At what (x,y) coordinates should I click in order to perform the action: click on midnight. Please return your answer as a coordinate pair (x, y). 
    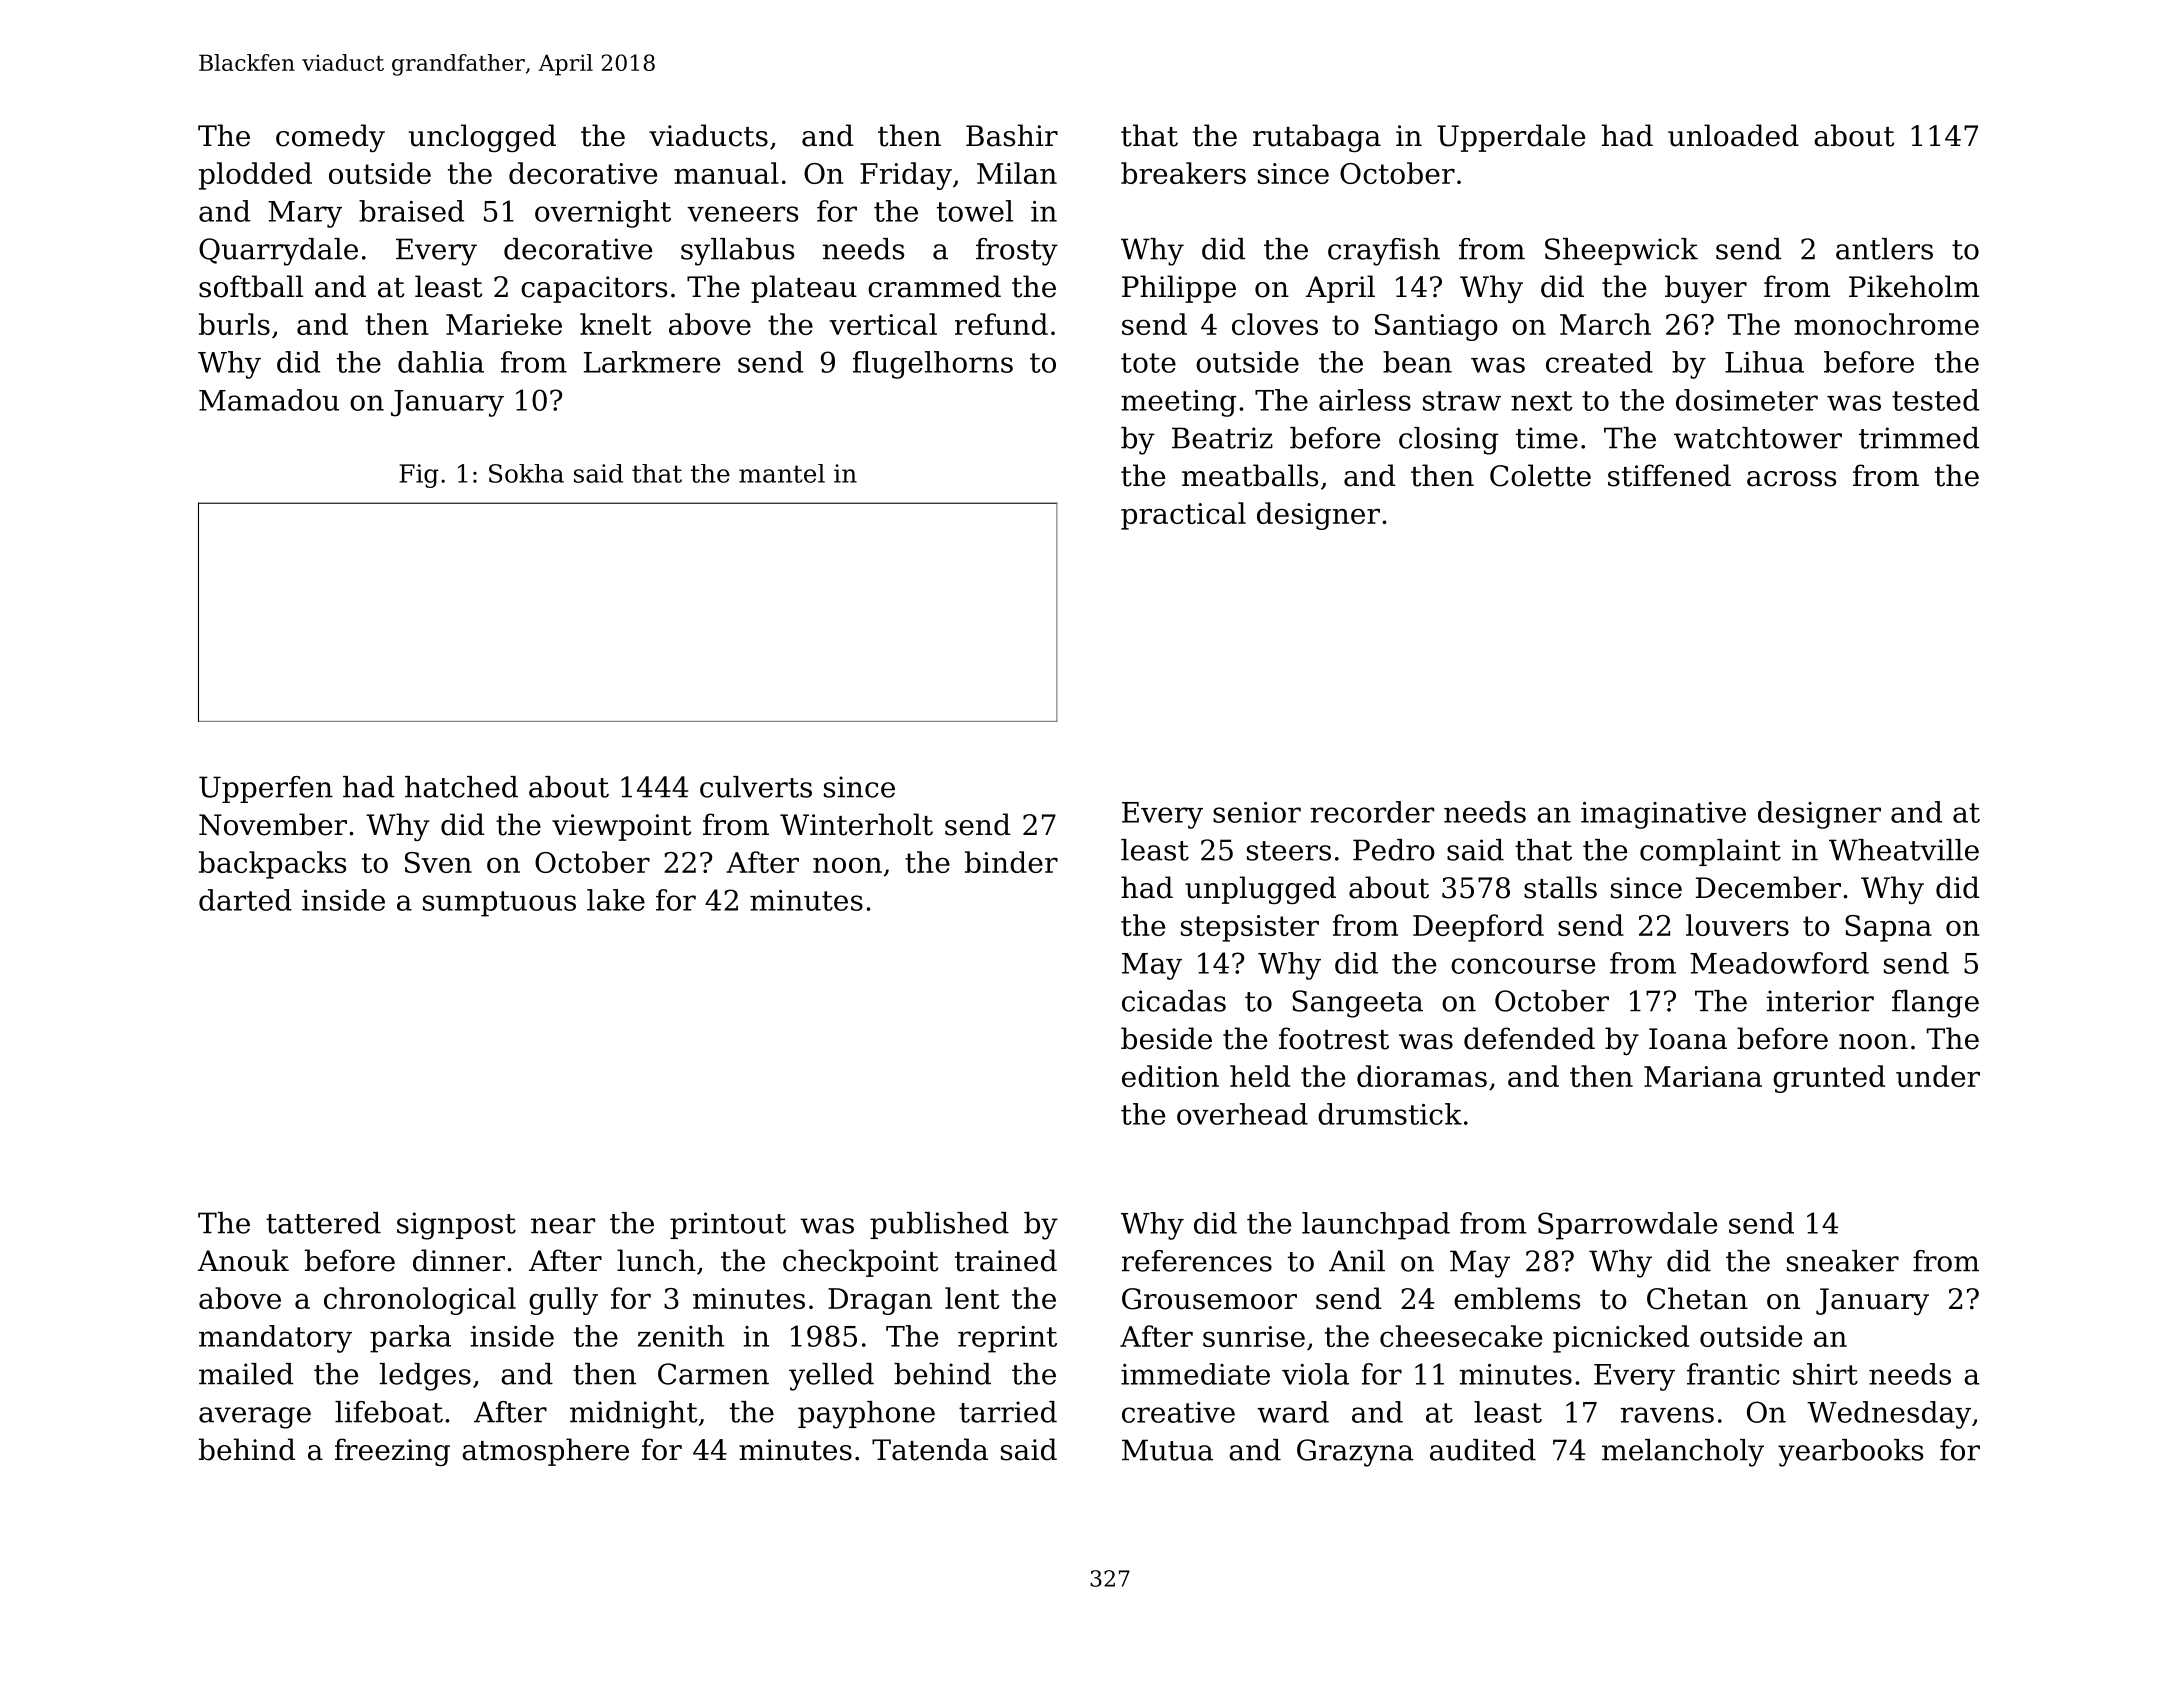
    Looking at the image, I should click on (634, 1415).
